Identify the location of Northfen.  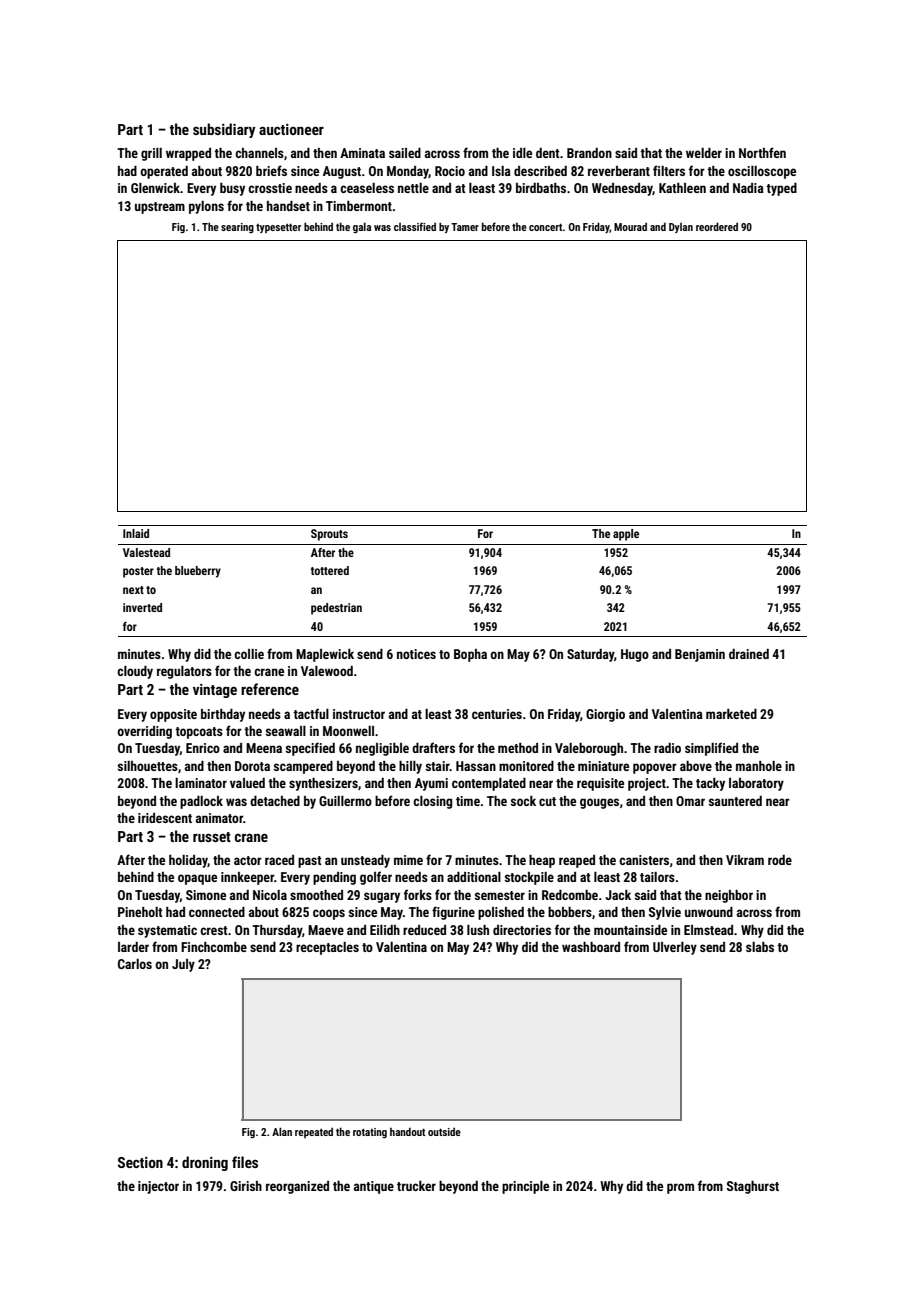
(762, 152).
